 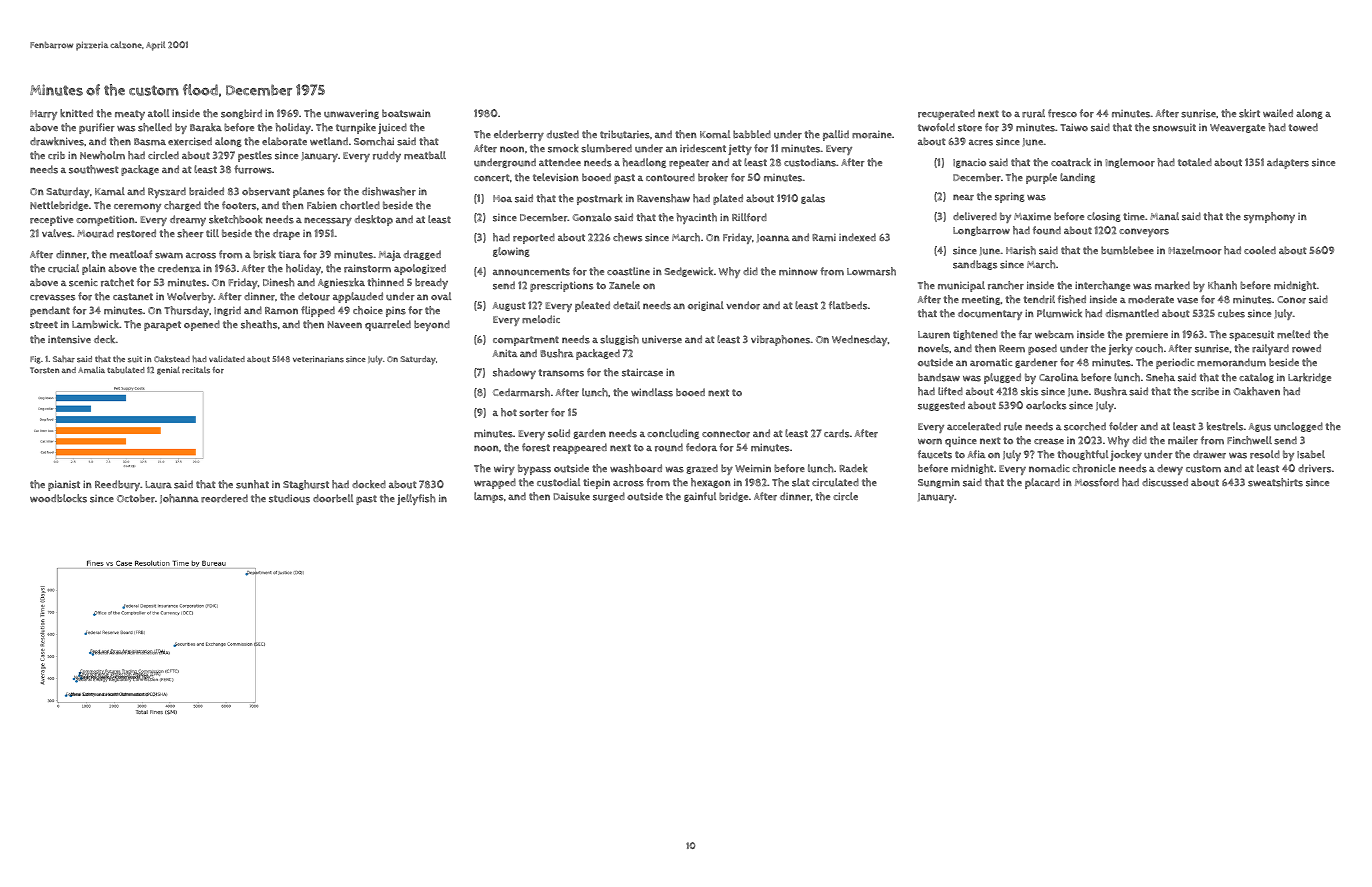 What do you see at coordinates (206, 191) in the screenshot?
I see `braided` at bounding box center [206, 191].
